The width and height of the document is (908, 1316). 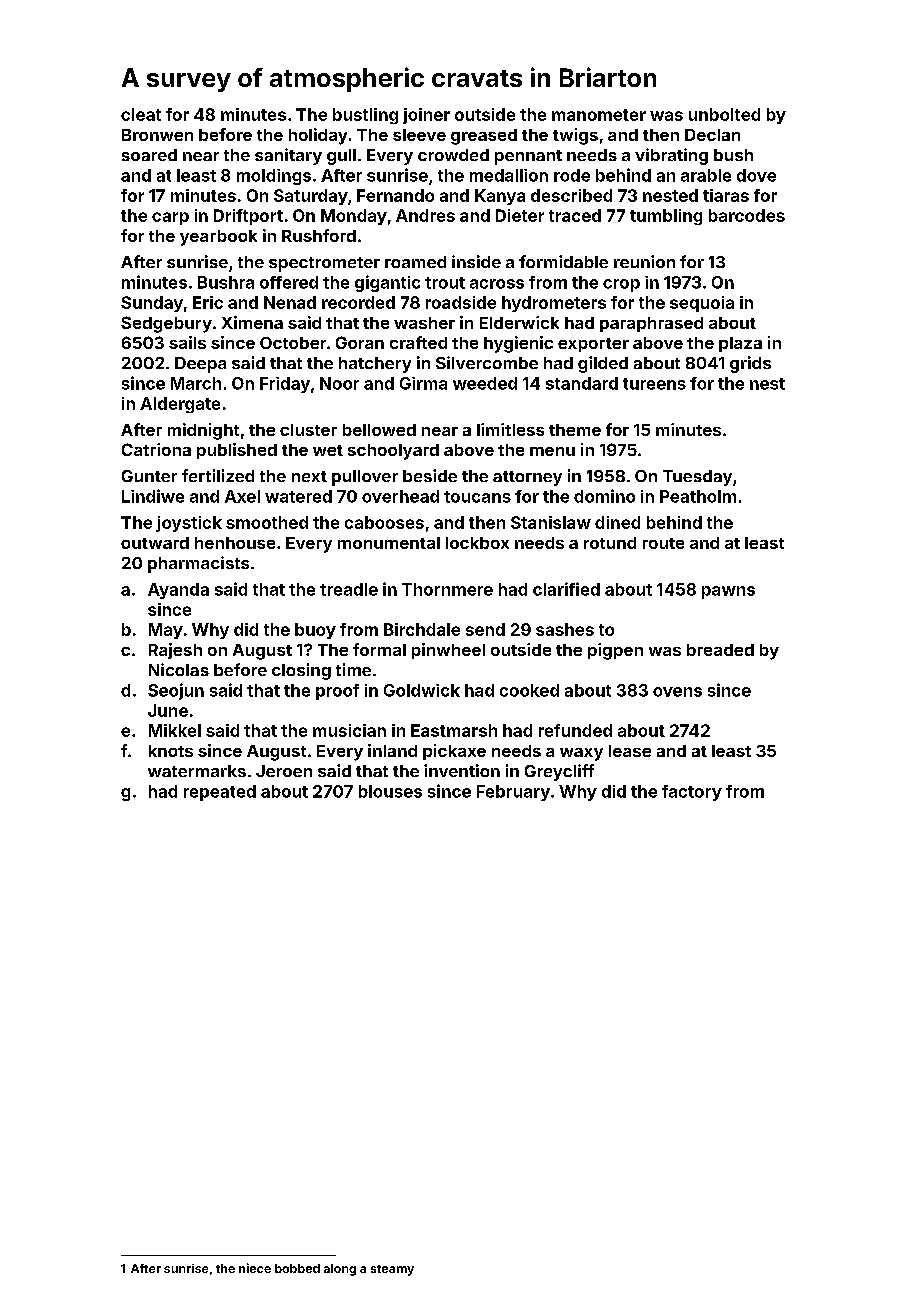 I want to click on buoy, so click(x=315, y=631).
